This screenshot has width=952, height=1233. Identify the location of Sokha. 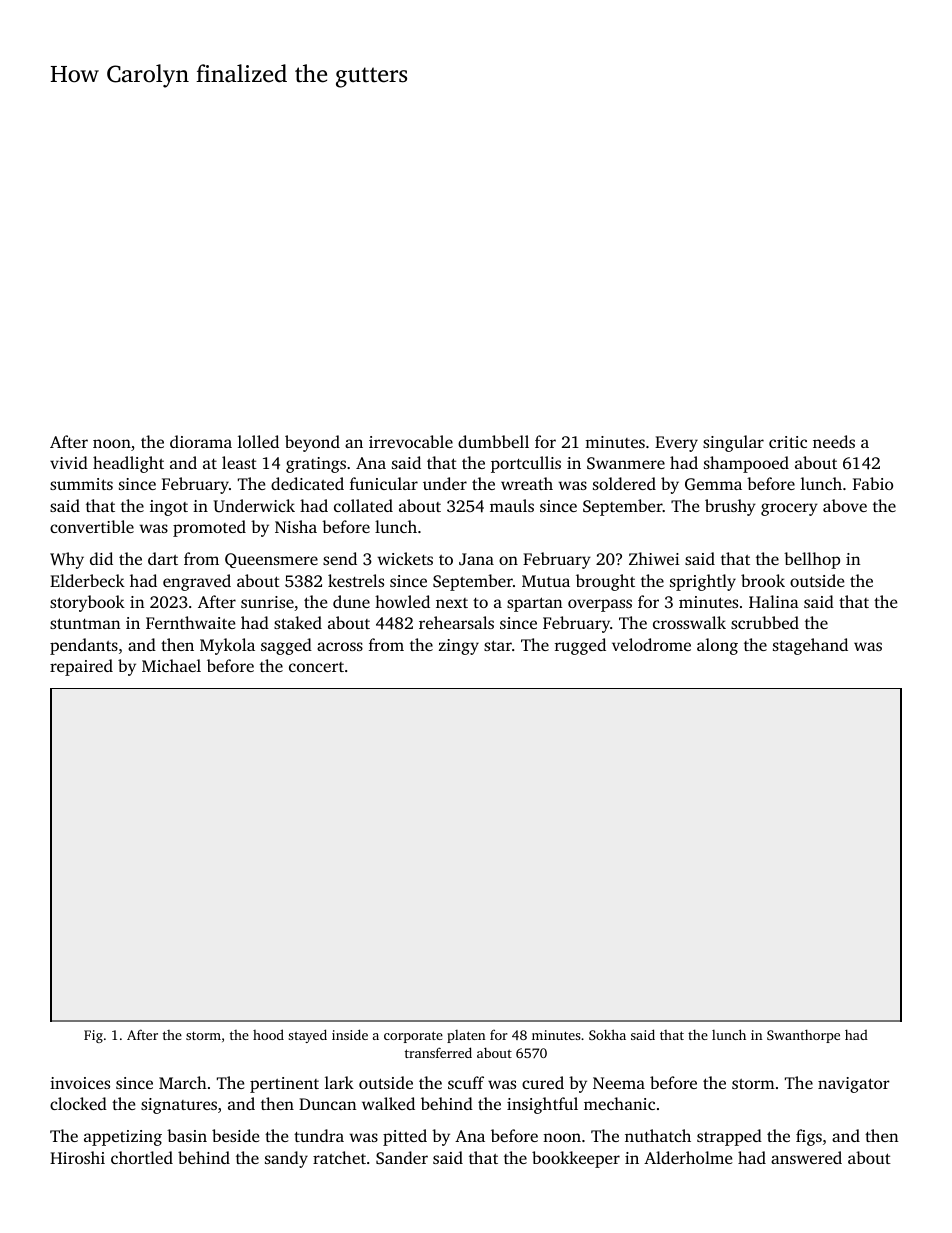
(607, 1034).
